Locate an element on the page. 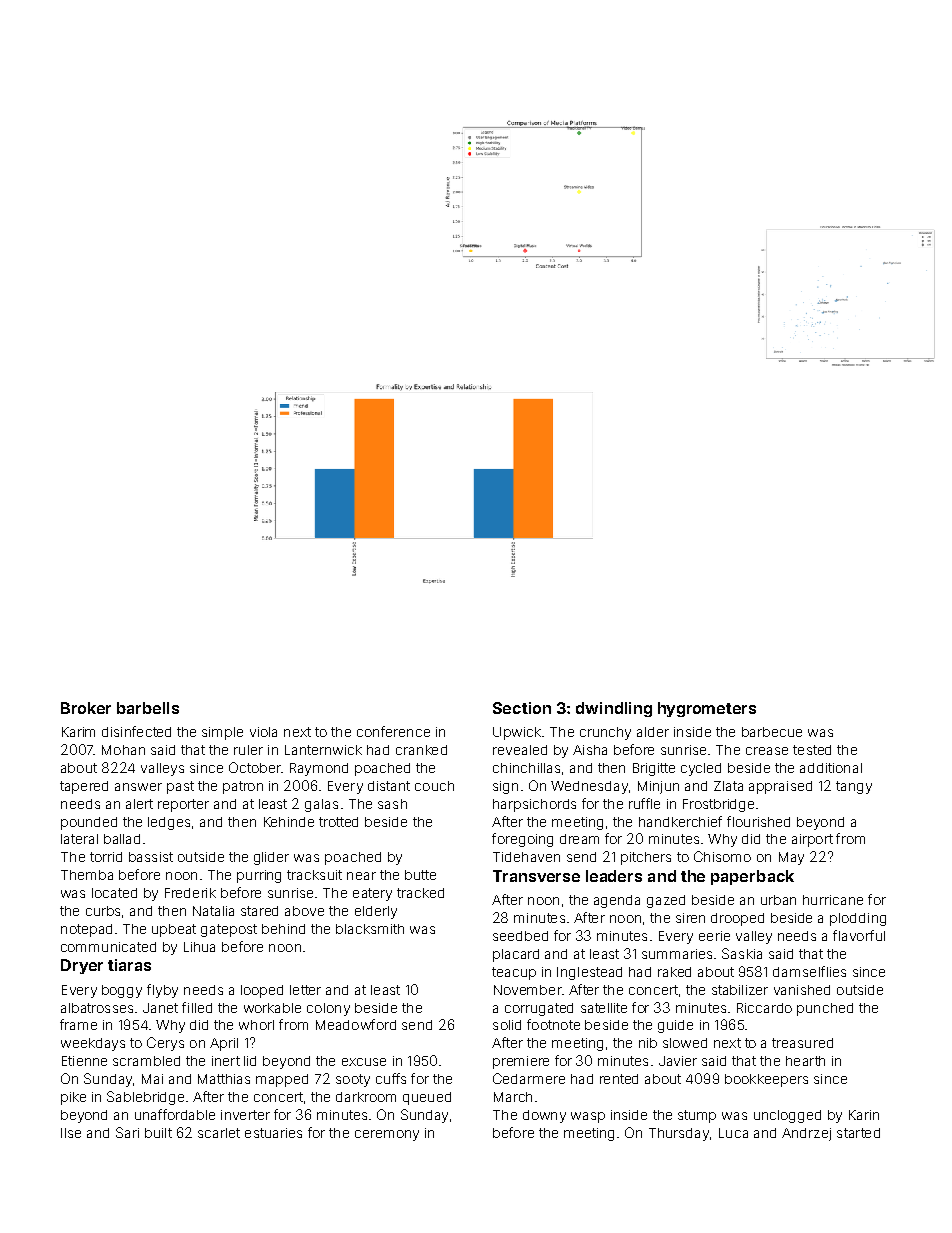 This page has width=952, height=1233. airport is located at coordinates (812, 840).
